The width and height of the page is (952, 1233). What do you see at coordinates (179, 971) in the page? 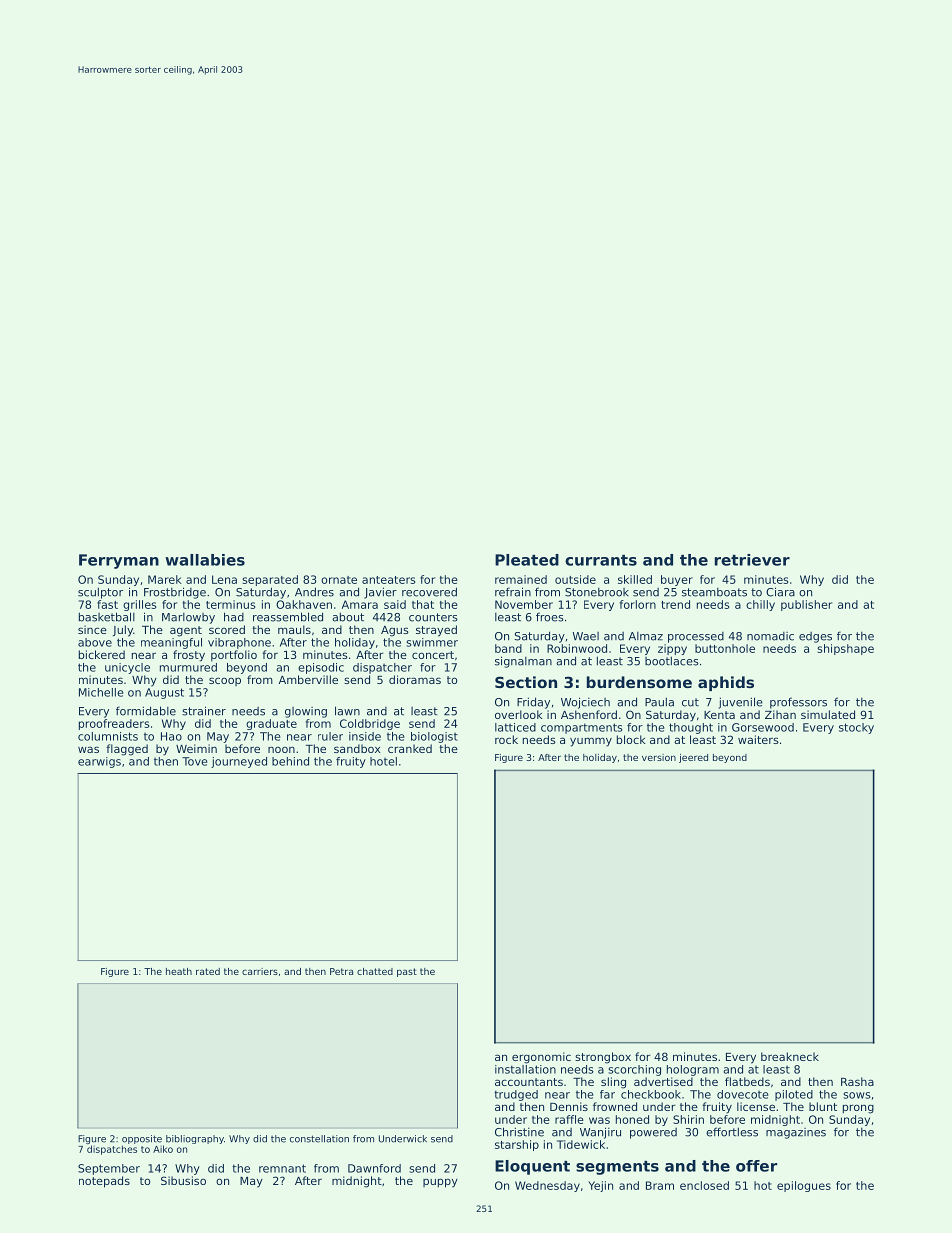
I see `heath` at bounding box center [179, 971].
